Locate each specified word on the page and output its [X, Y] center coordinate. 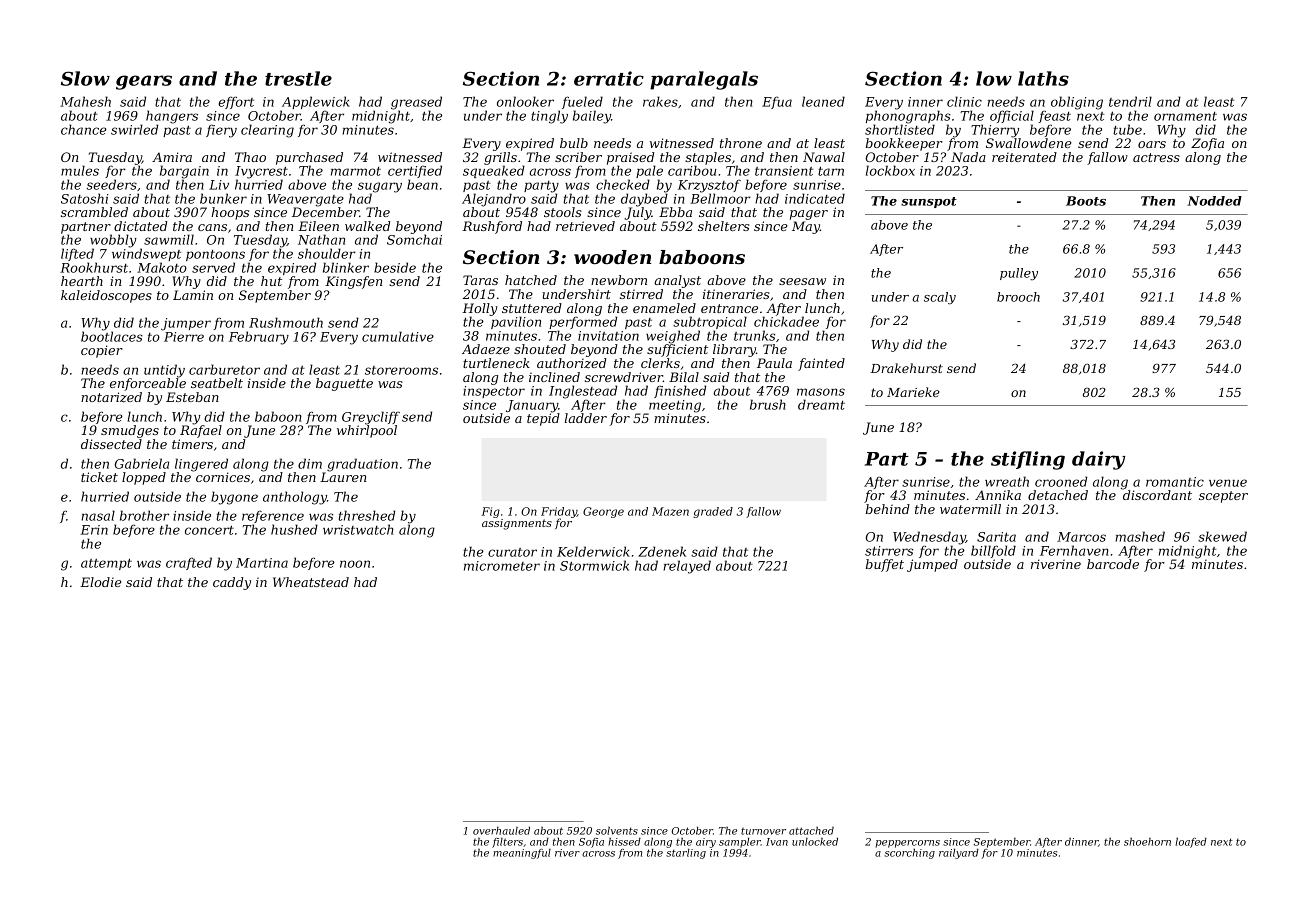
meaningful [522, 854]
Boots [1086, 201]
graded [713, 512]
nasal [98, 515]
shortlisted [900, 129]
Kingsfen [353, 282]
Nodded [1214, 201]
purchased [309, 159]
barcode [1113, 564]
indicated [815, 198]
